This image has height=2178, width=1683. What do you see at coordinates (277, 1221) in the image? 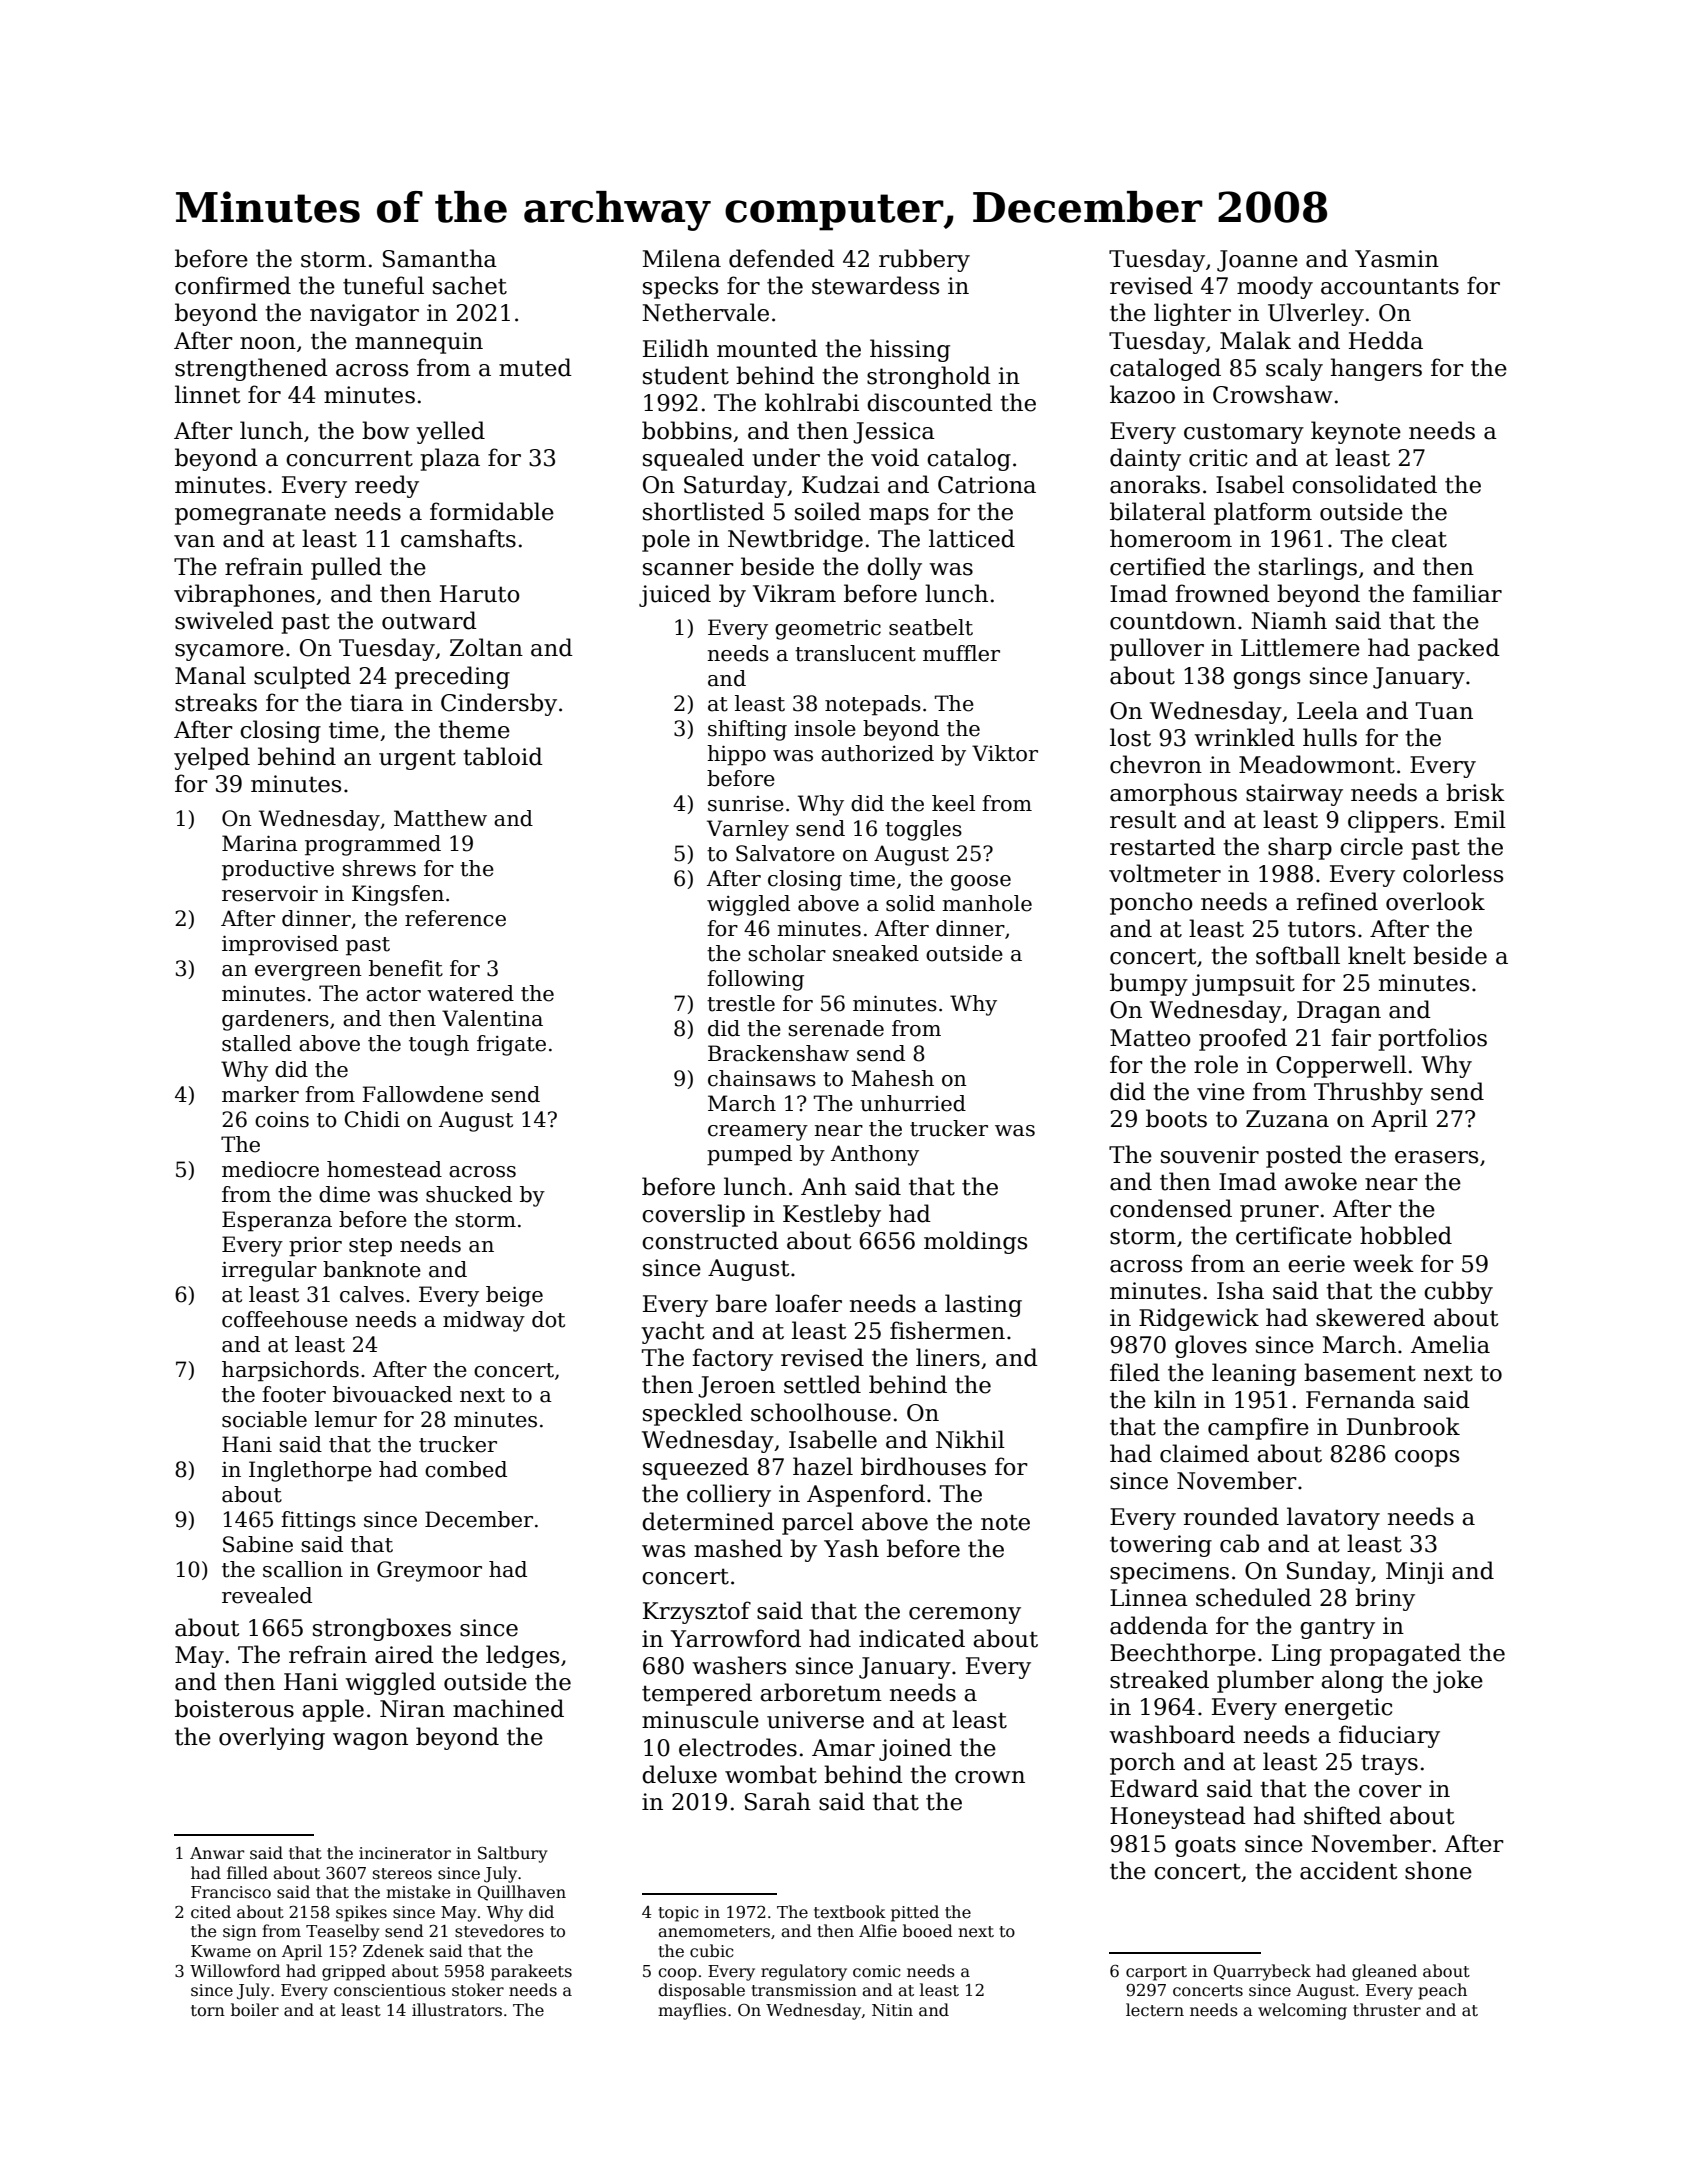
I see `Esperanza` at bounding box center [277, 1221].
